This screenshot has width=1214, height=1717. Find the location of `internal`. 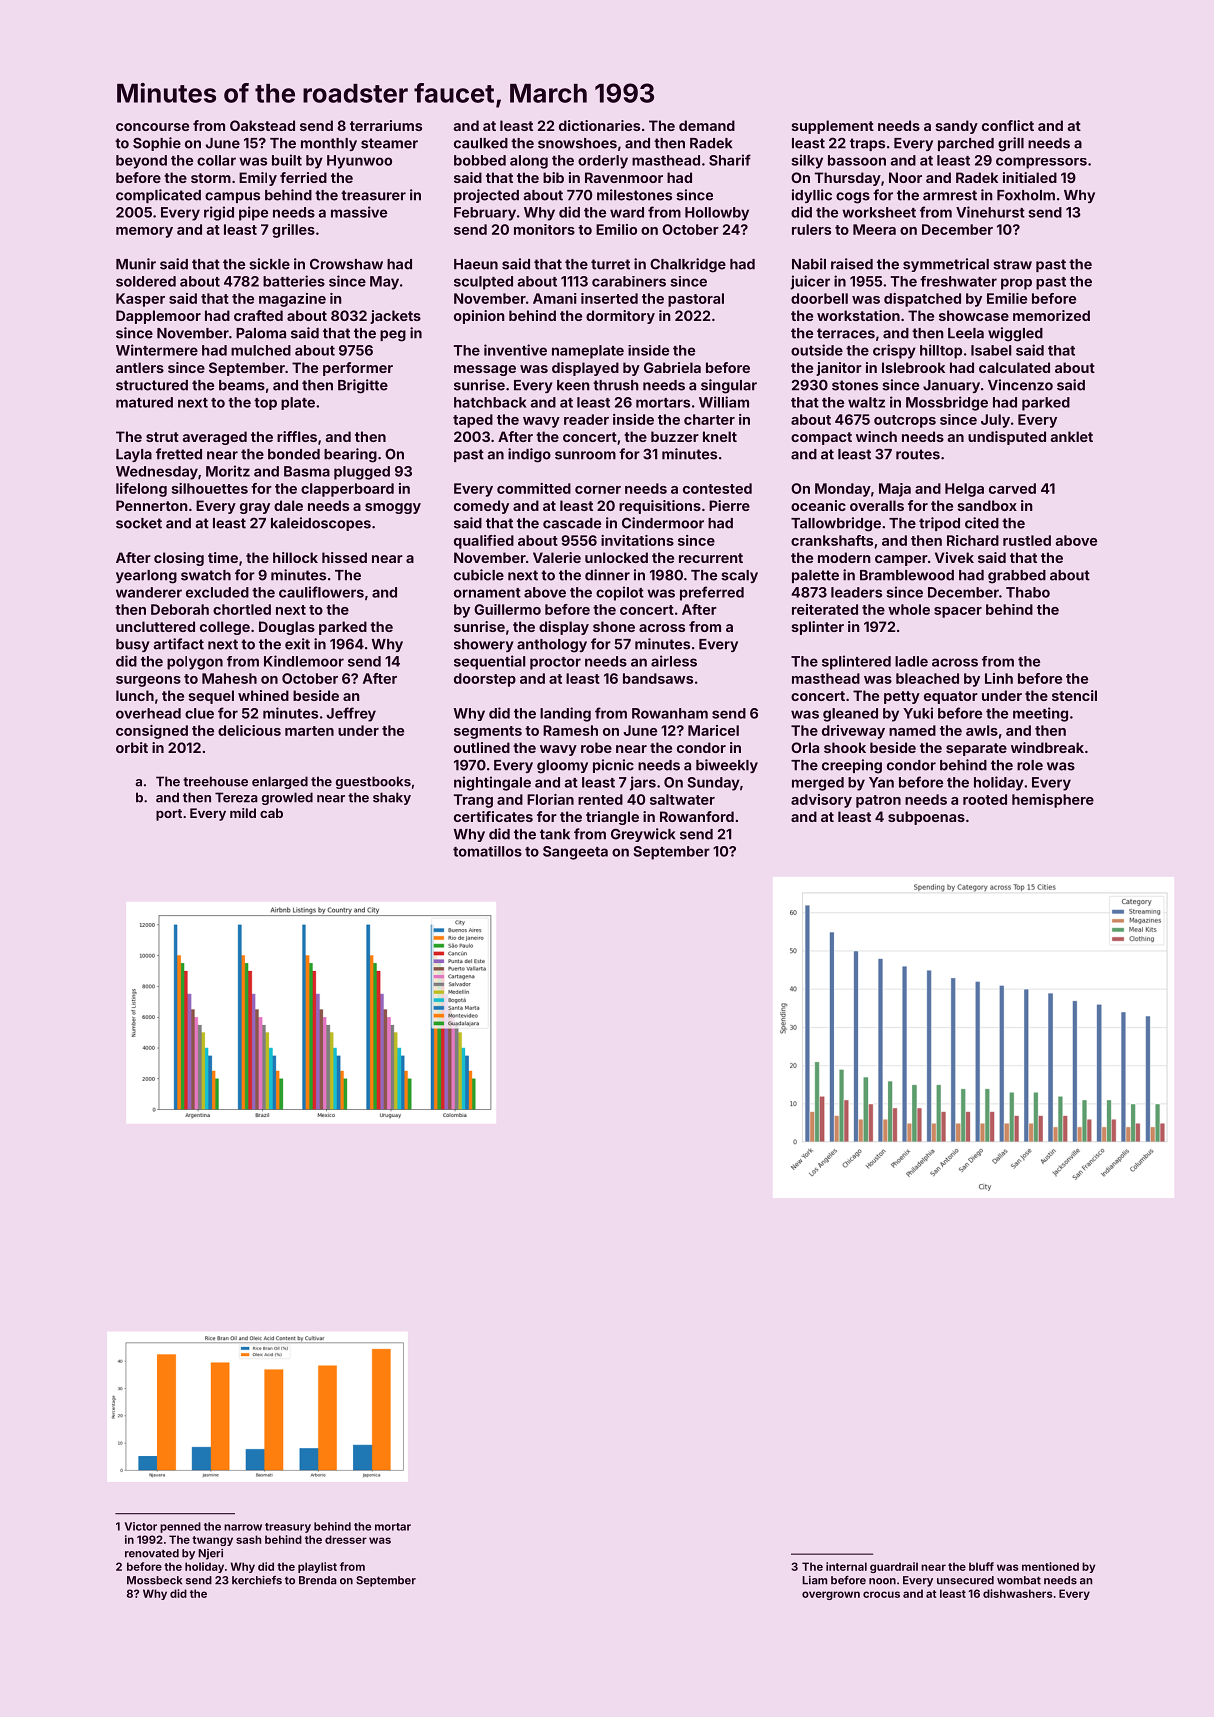

internal is located at coordinates (846, 1566).
